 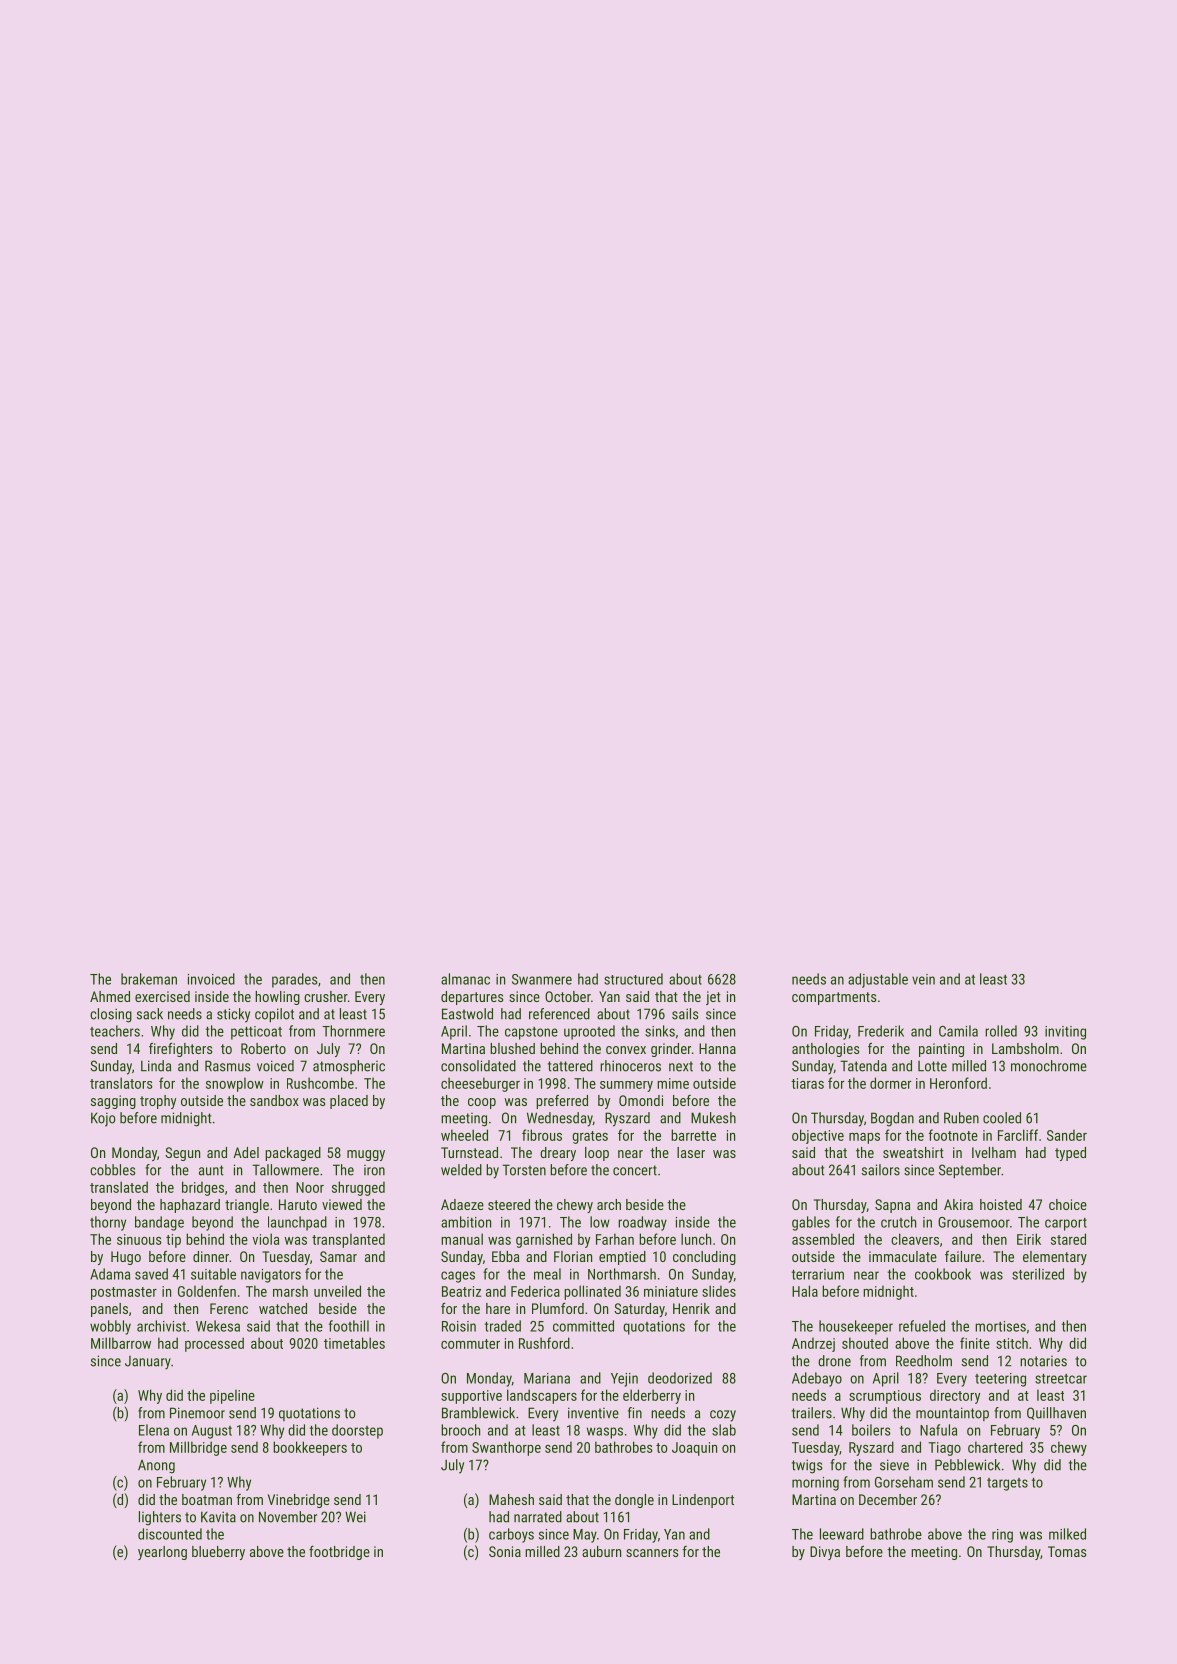 I want to click on panels, so click(x=109, y=1310).
